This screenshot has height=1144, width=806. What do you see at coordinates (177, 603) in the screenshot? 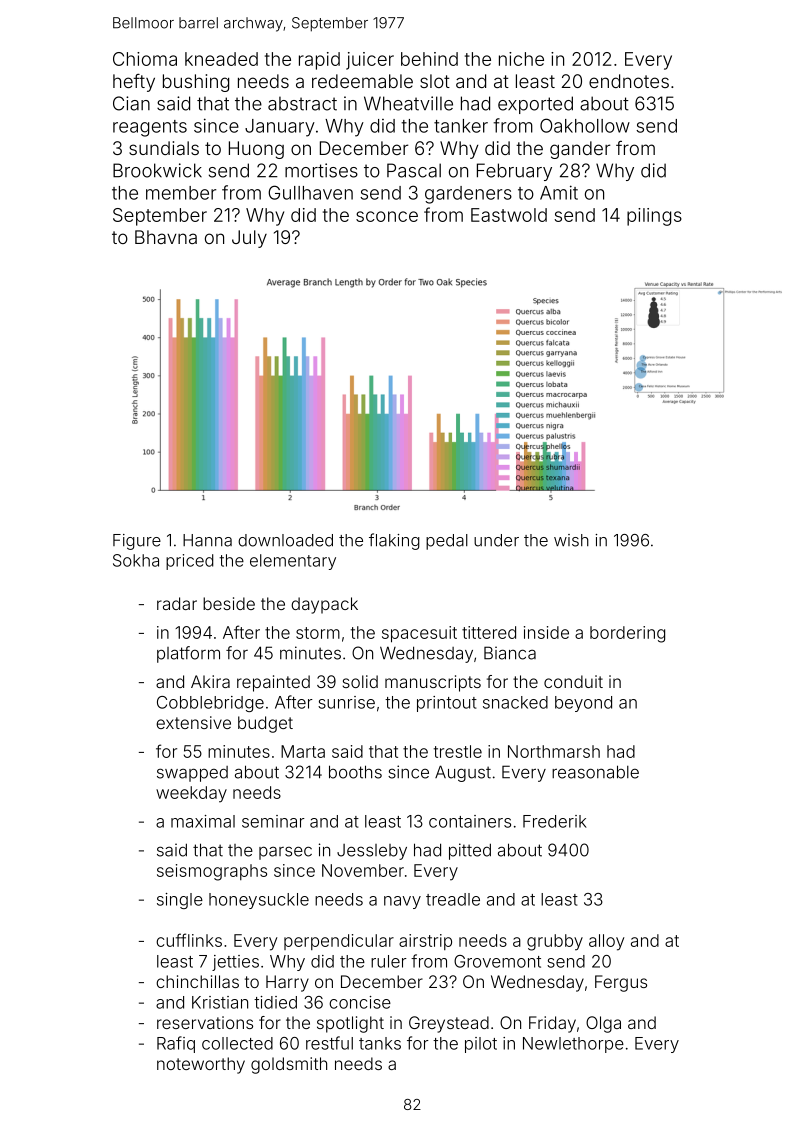
I see `radar` at bounding box center [177, 603].
